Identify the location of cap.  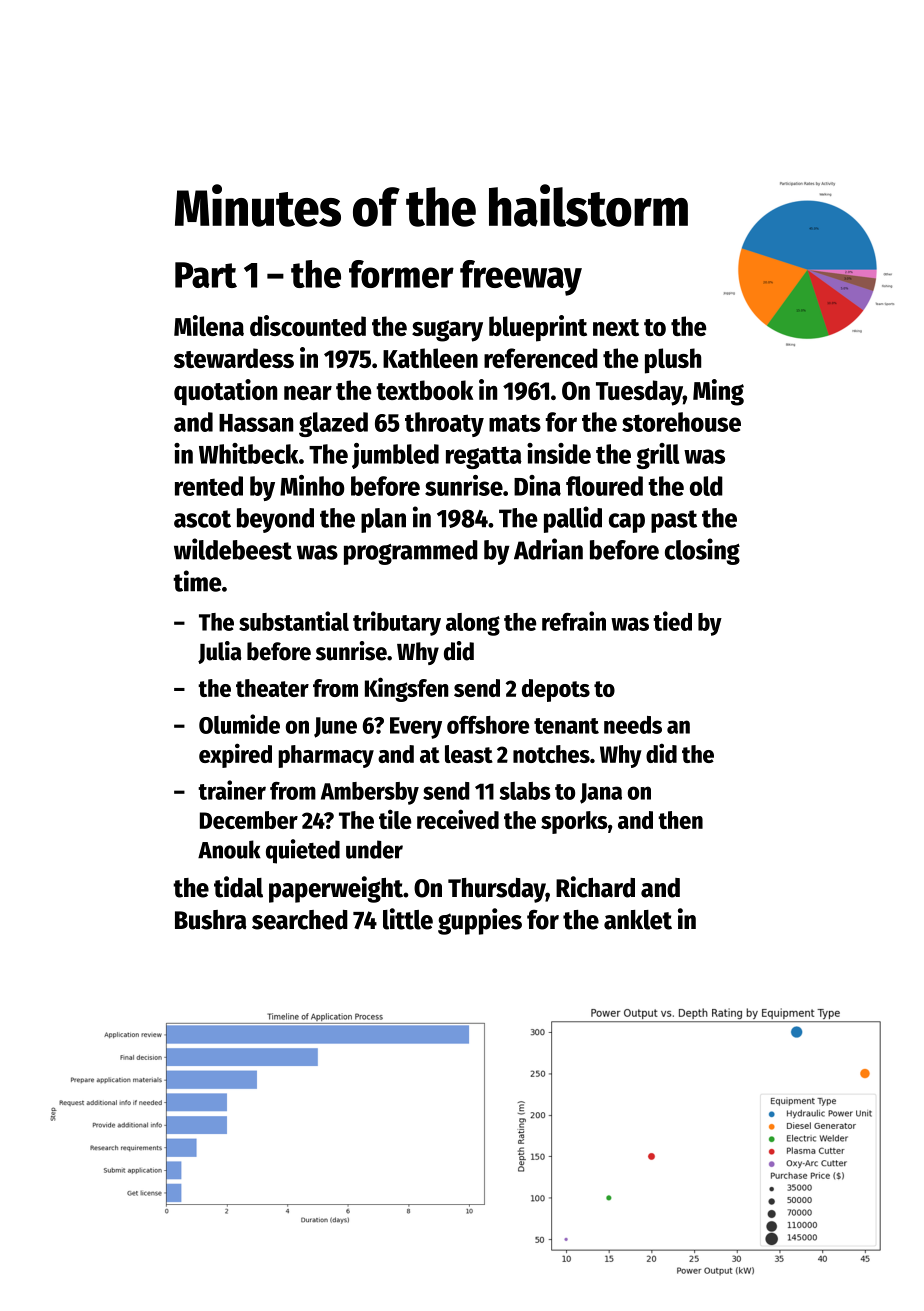
(627, 523).
